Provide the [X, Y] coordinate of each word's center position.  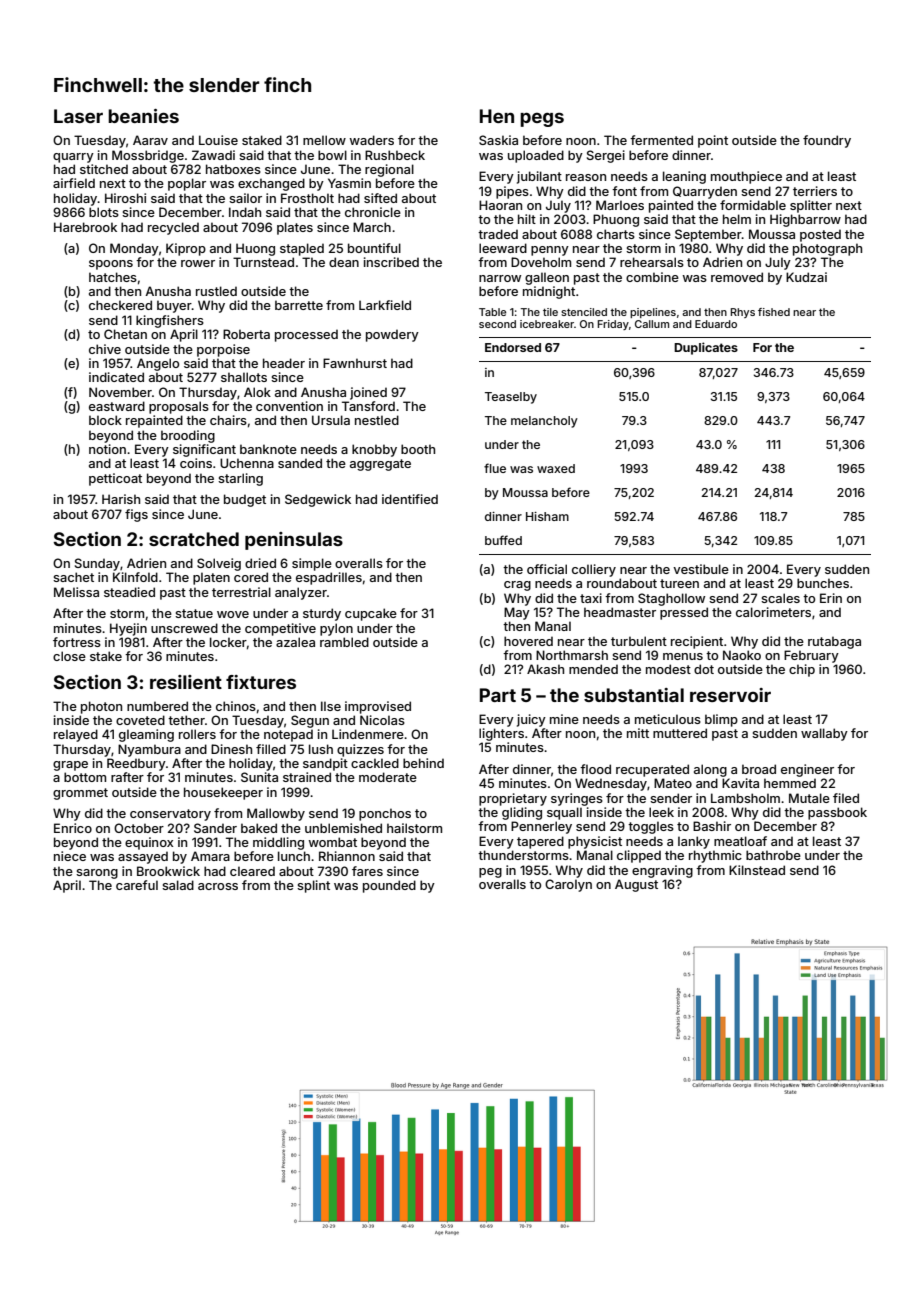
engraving [662, 871]
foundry [827, 141]
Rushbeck [395, 155]
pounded [389, 886]
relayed [76, 735]
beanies [143, 116]
